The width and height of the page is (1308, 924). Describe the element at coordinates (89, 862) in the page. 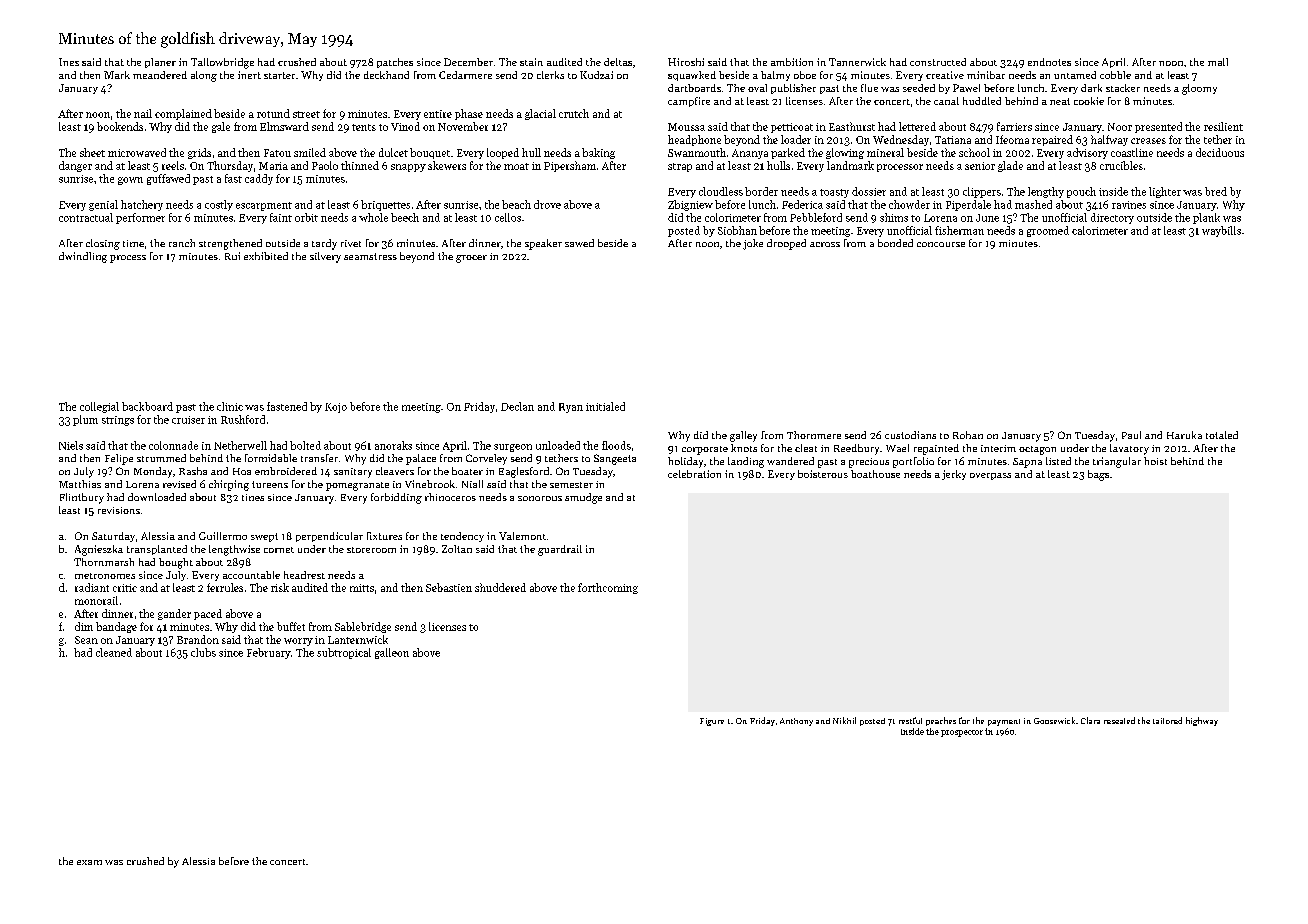

I see `exam` at that location.
